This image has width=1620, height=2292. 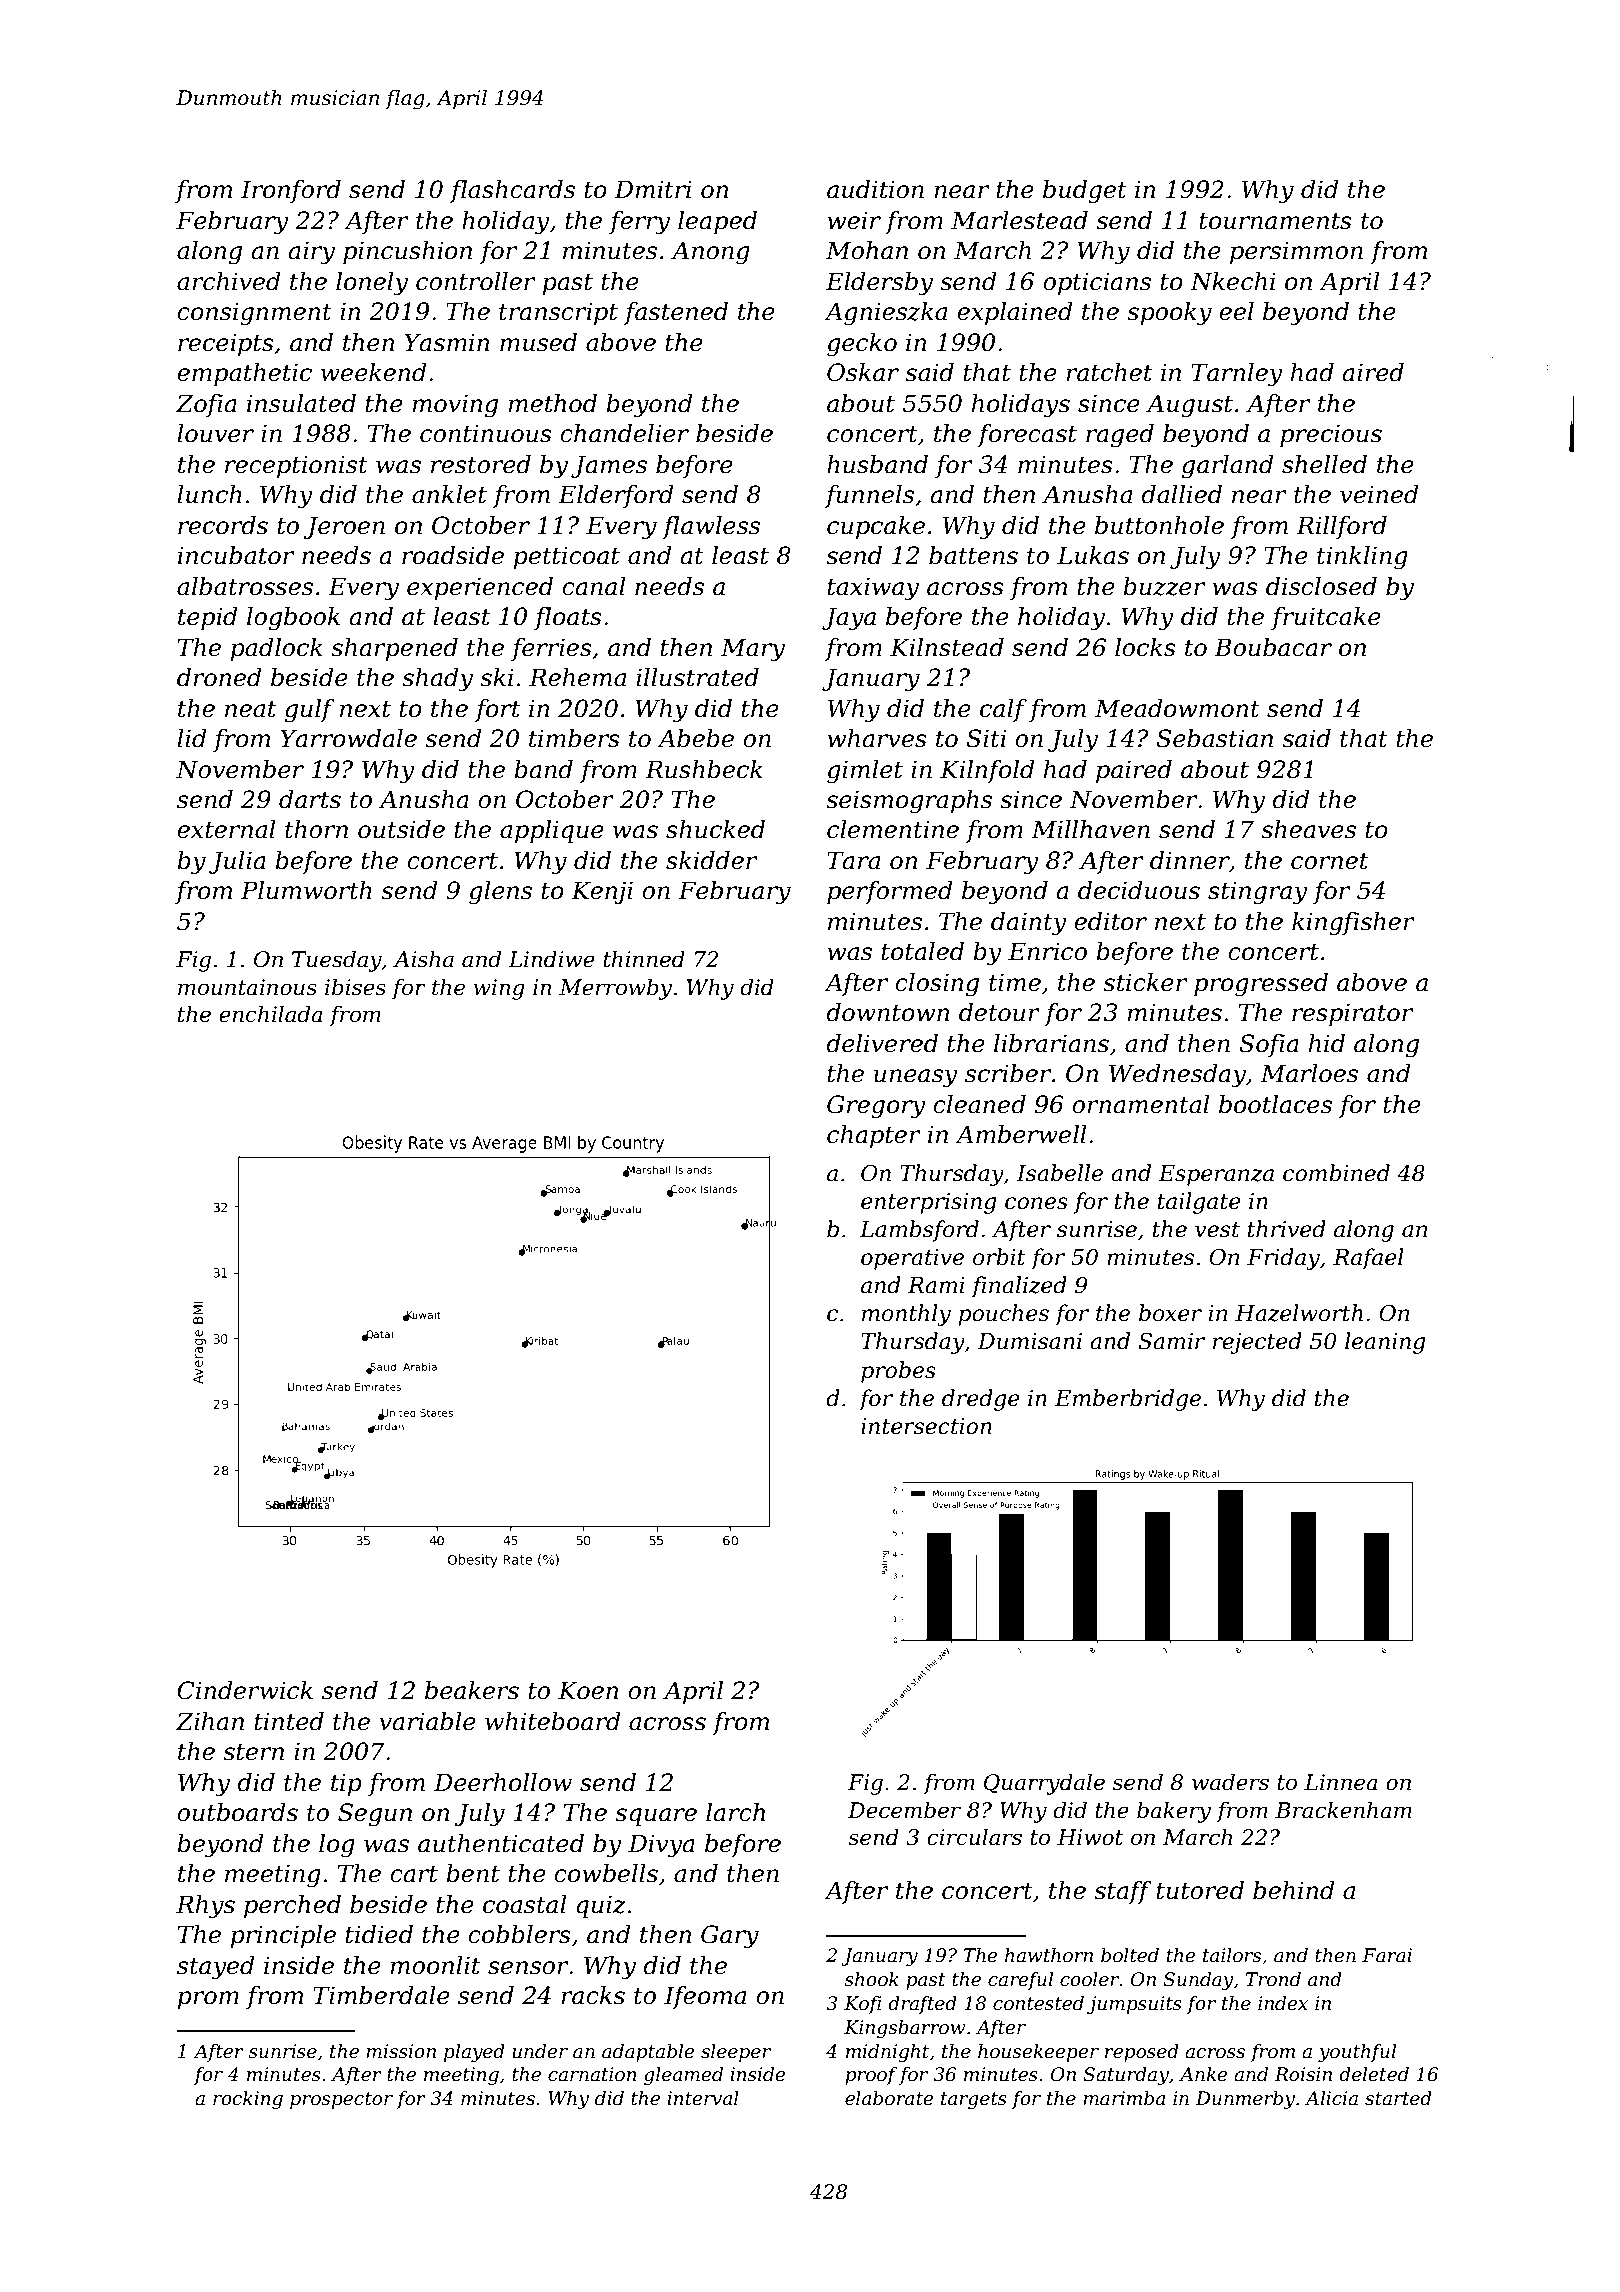 I want to click on tidied, so click(x=379, y=1934).
